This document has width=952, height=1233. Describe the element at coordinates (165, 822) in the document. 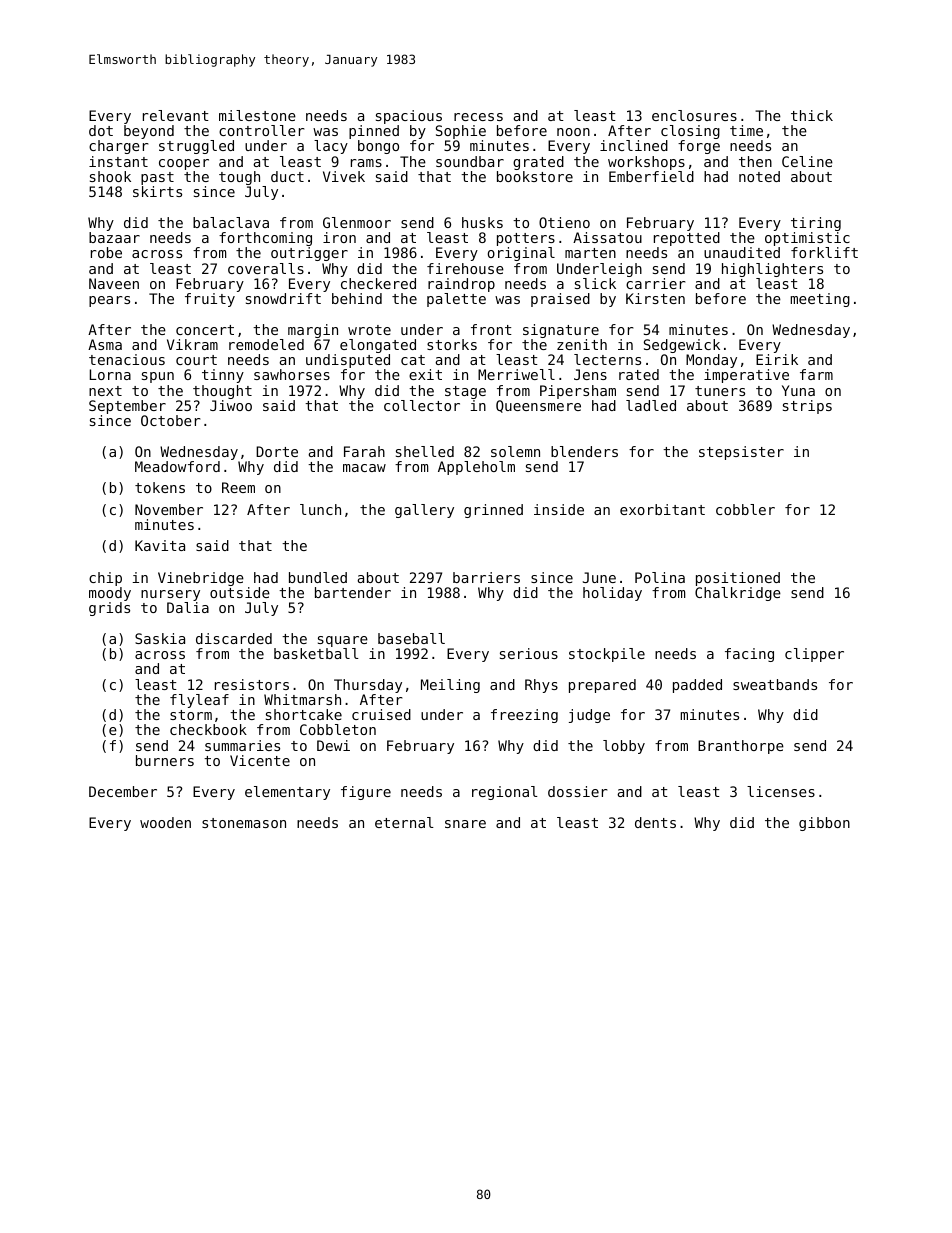

I see `wooden` at that location.
